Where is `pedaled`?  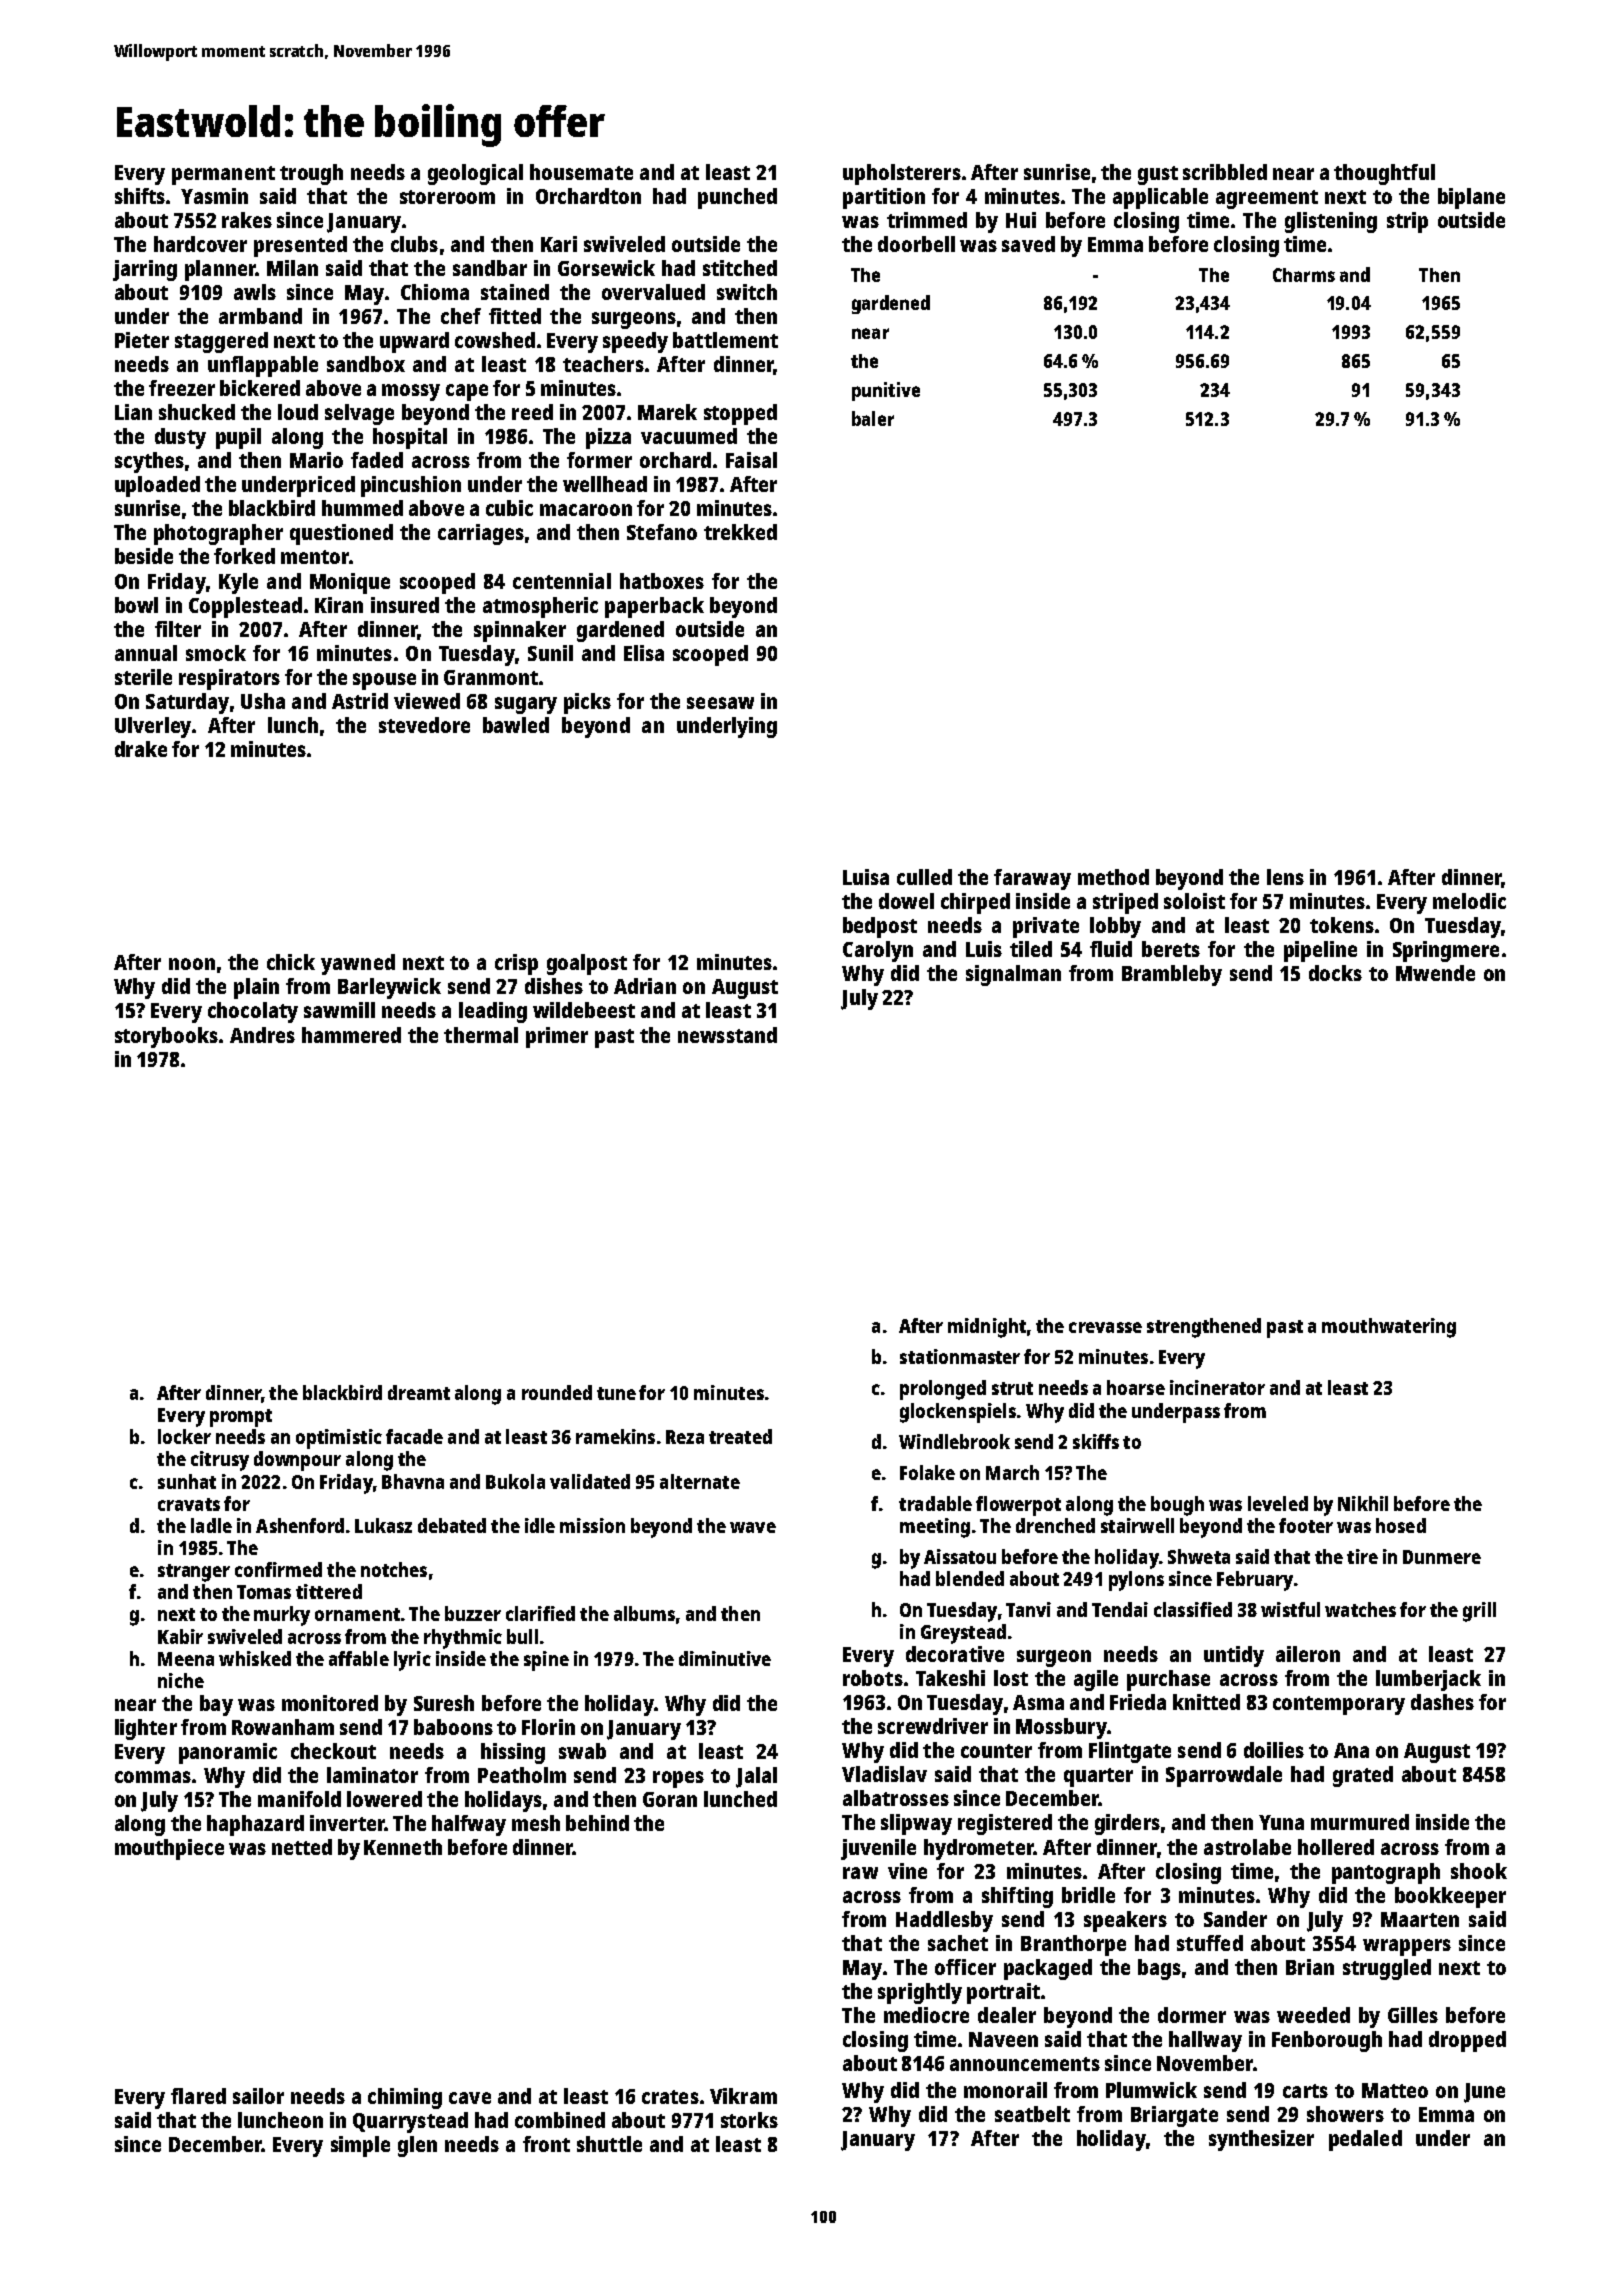 pedaled is located at coordinates (1365, 2140).
